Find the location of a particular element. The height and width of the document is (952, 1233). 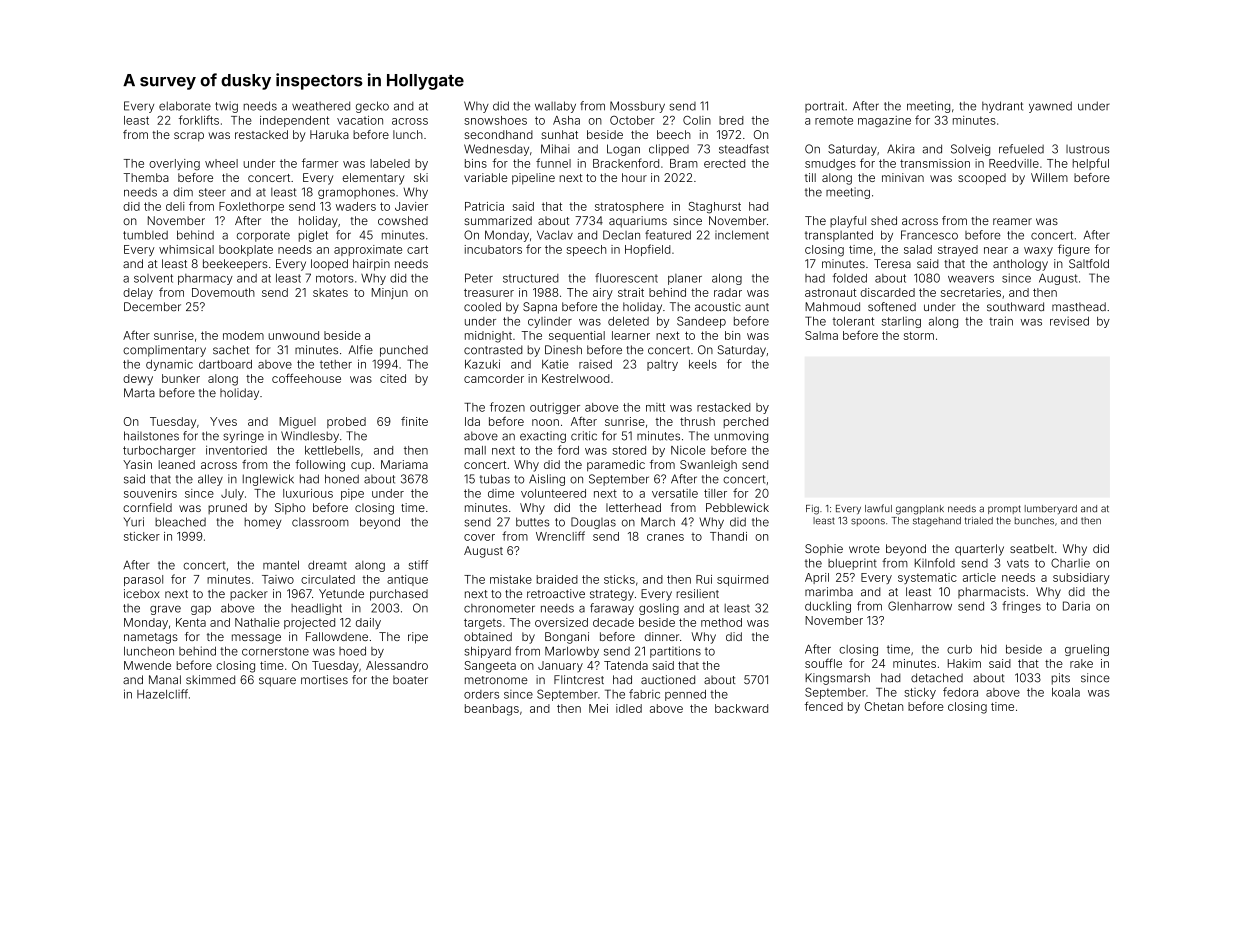

mantel is located at coordinates (281, 565).
